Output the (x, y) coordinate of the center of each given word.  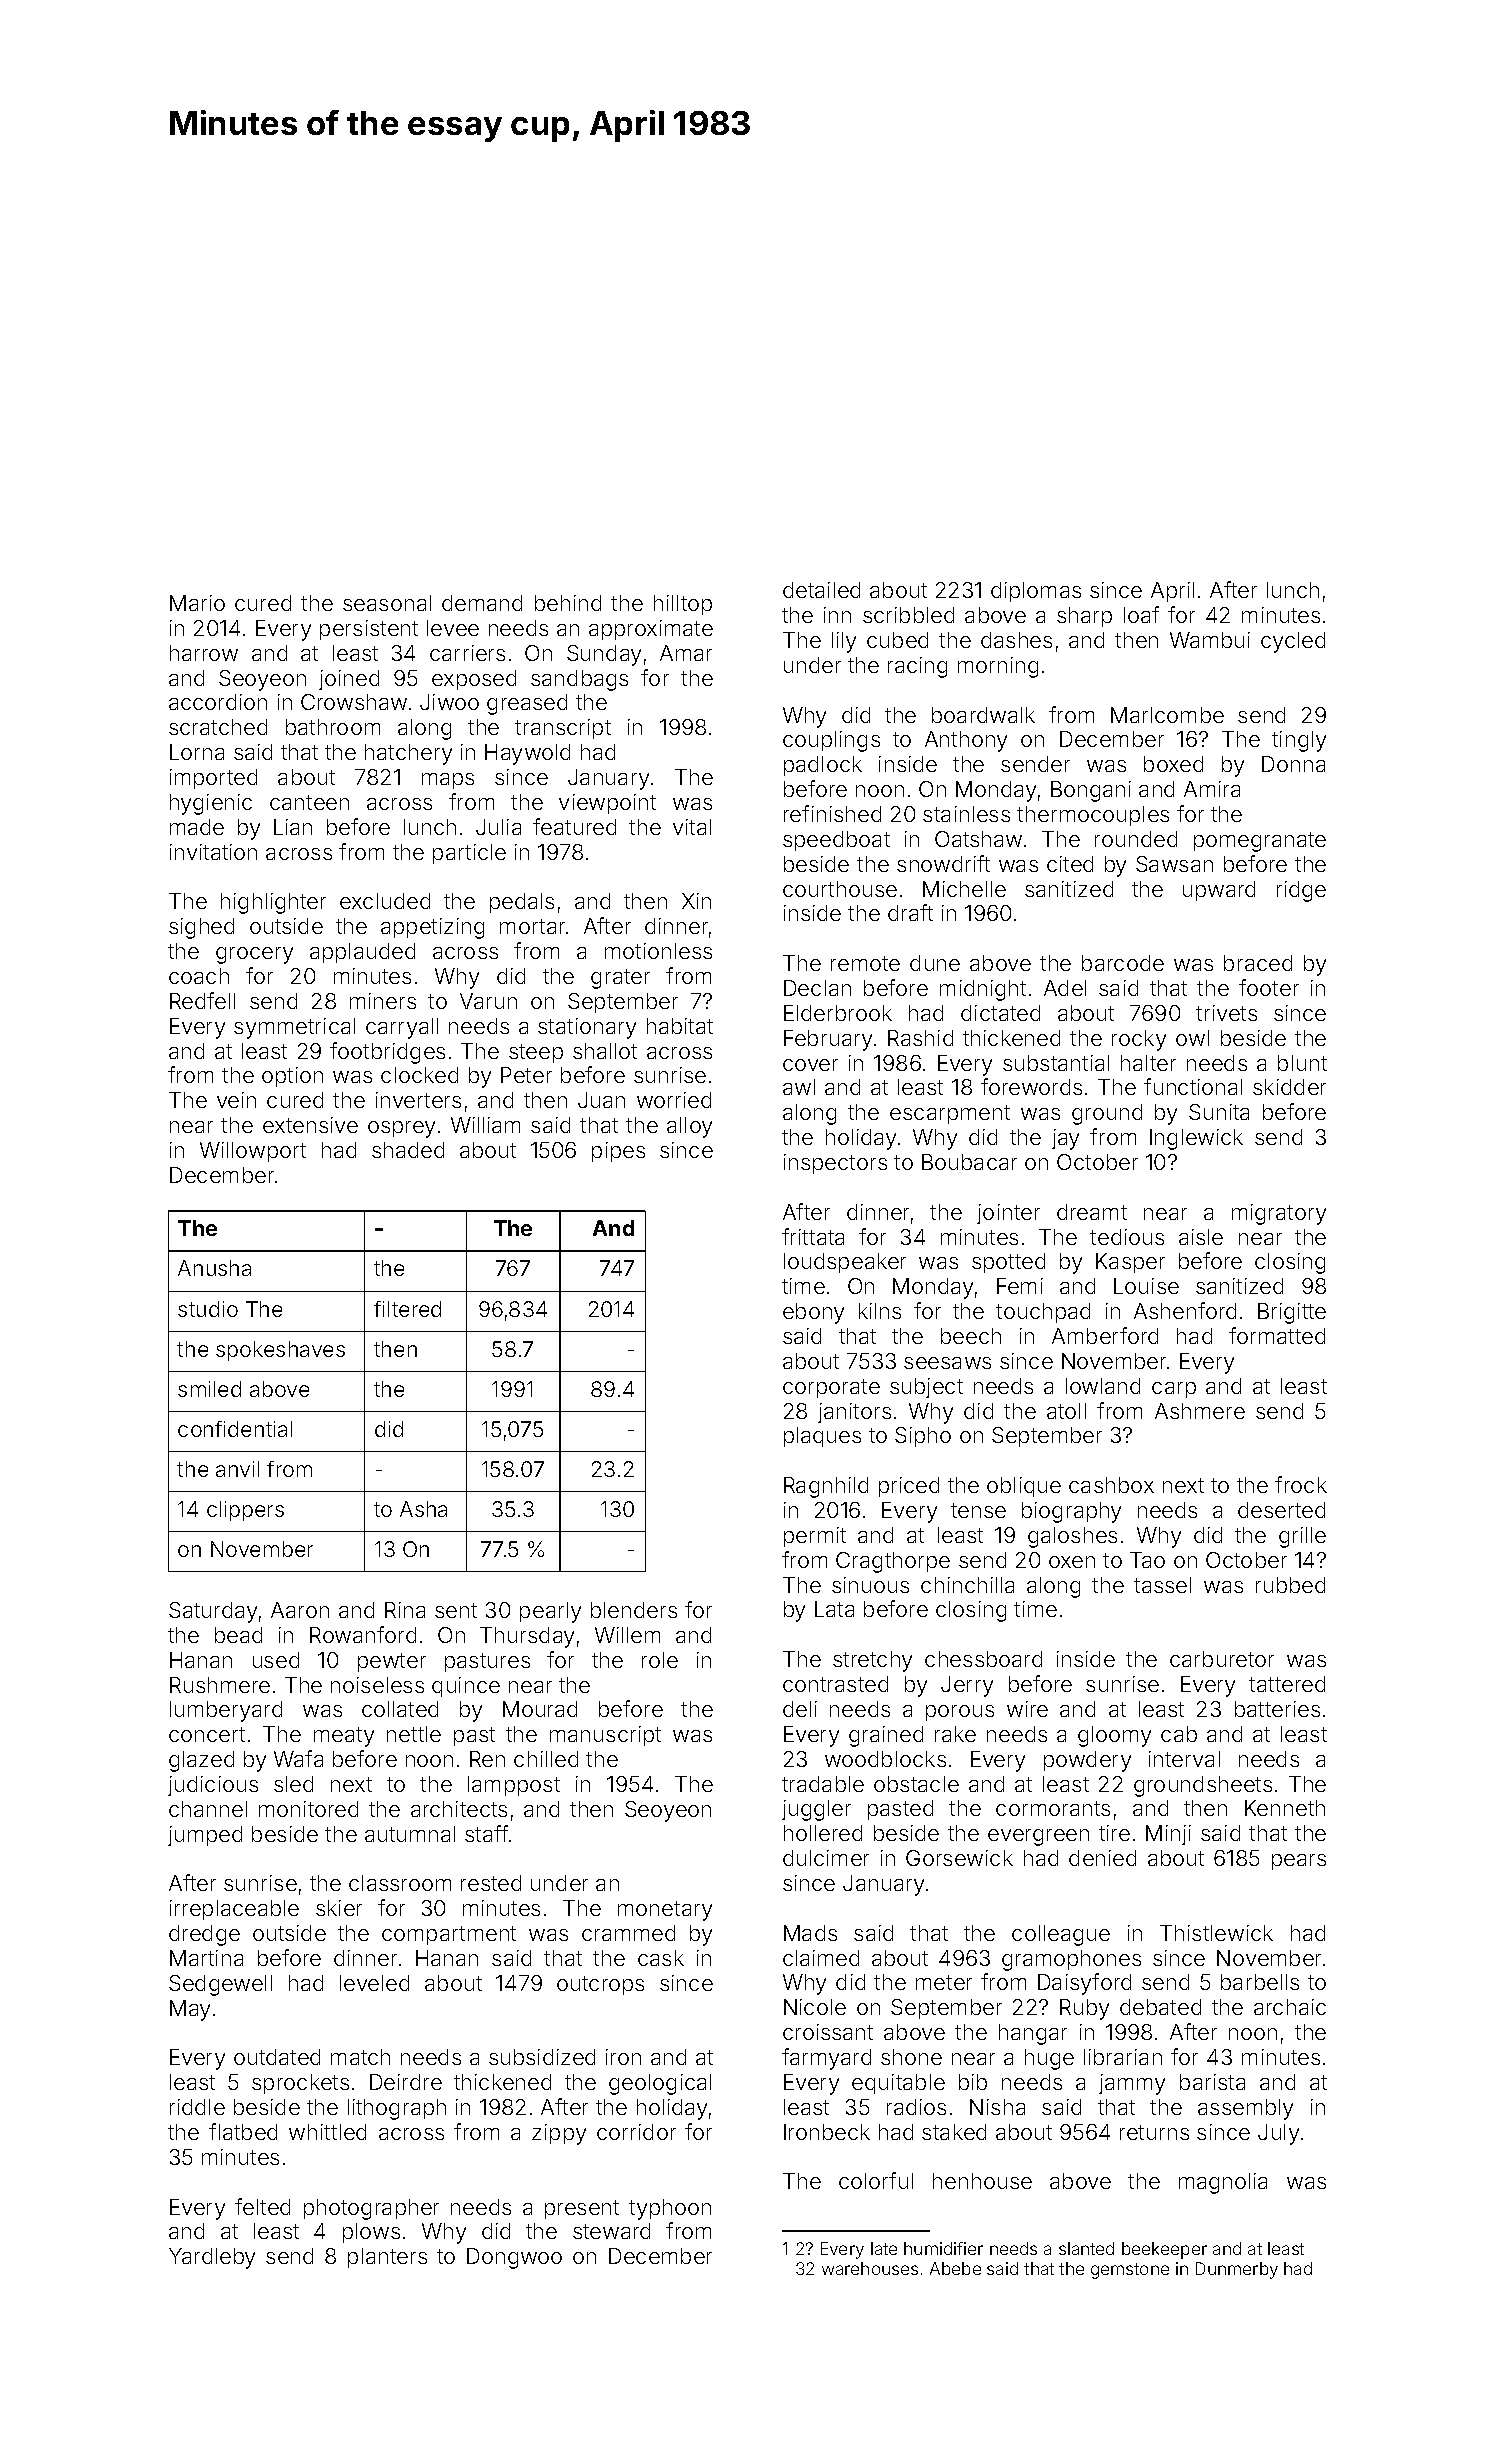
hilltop (683, 605)
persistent (369, 630)
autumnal (410, 1834)
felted (262, 2206)
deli (800, 1709)
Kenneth (1285, 1808)
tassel (1162, 1585)
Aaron (300, 1610)
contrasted (835, 1684)
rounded (1136, 839)
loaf (1141, 614)
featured (574, 826)
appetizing (432, 928)
